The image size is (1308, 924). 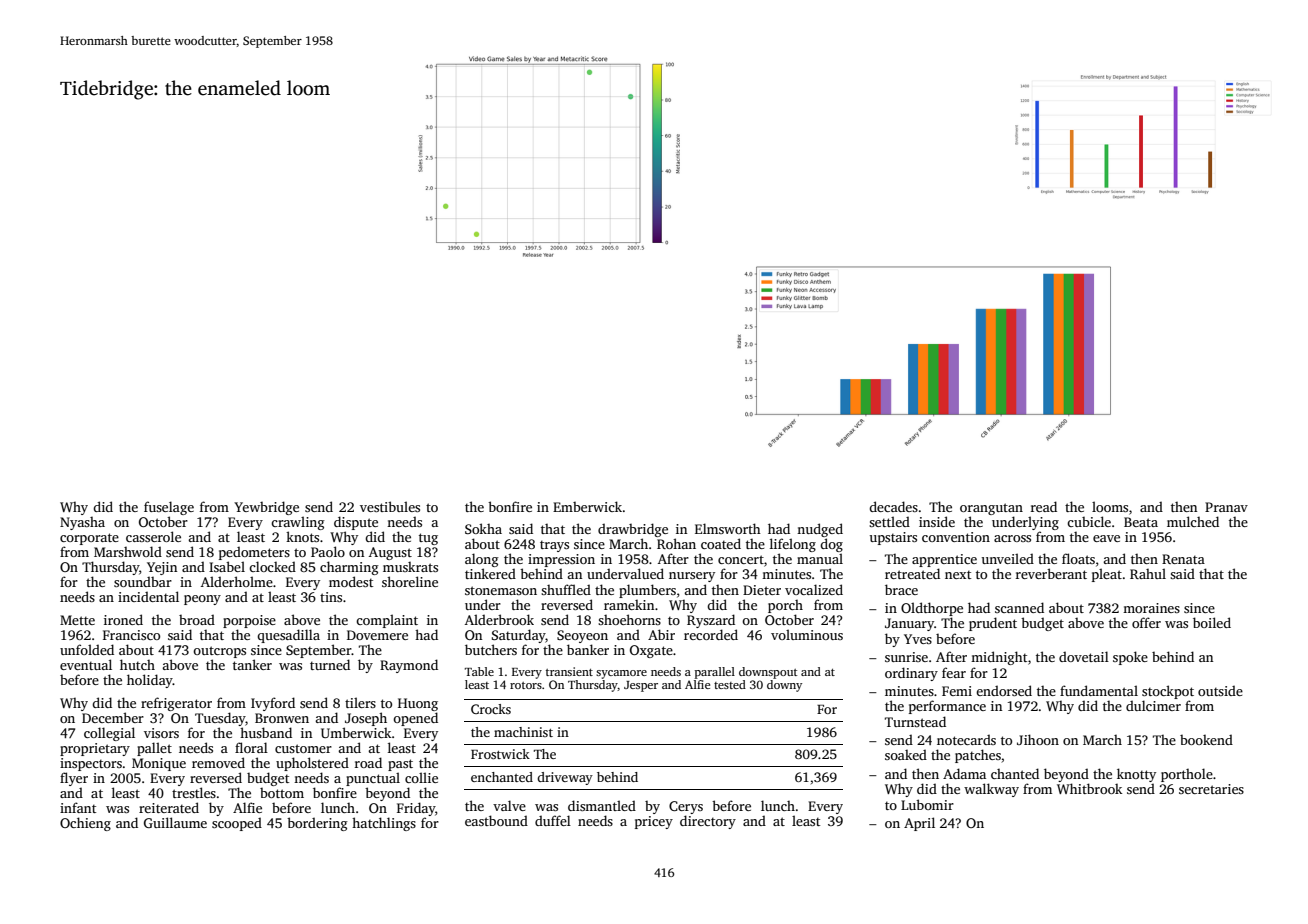 What do you see at coordinates (957, 691) in the page?
I see `Femi` at bounding box center [957, 691].
